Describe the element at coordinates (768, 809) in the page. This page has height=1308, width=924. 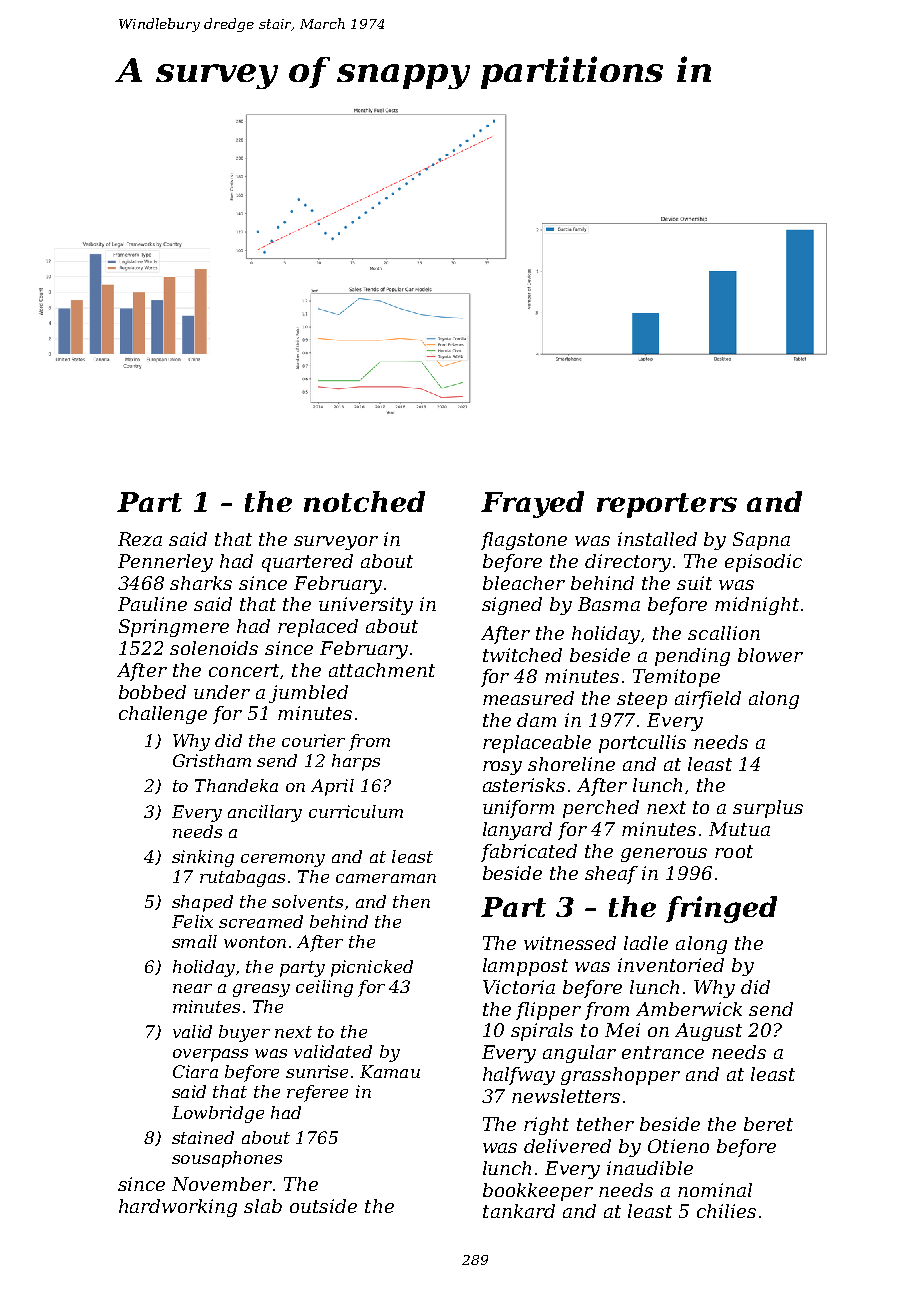
I see `surplus` at that location.
